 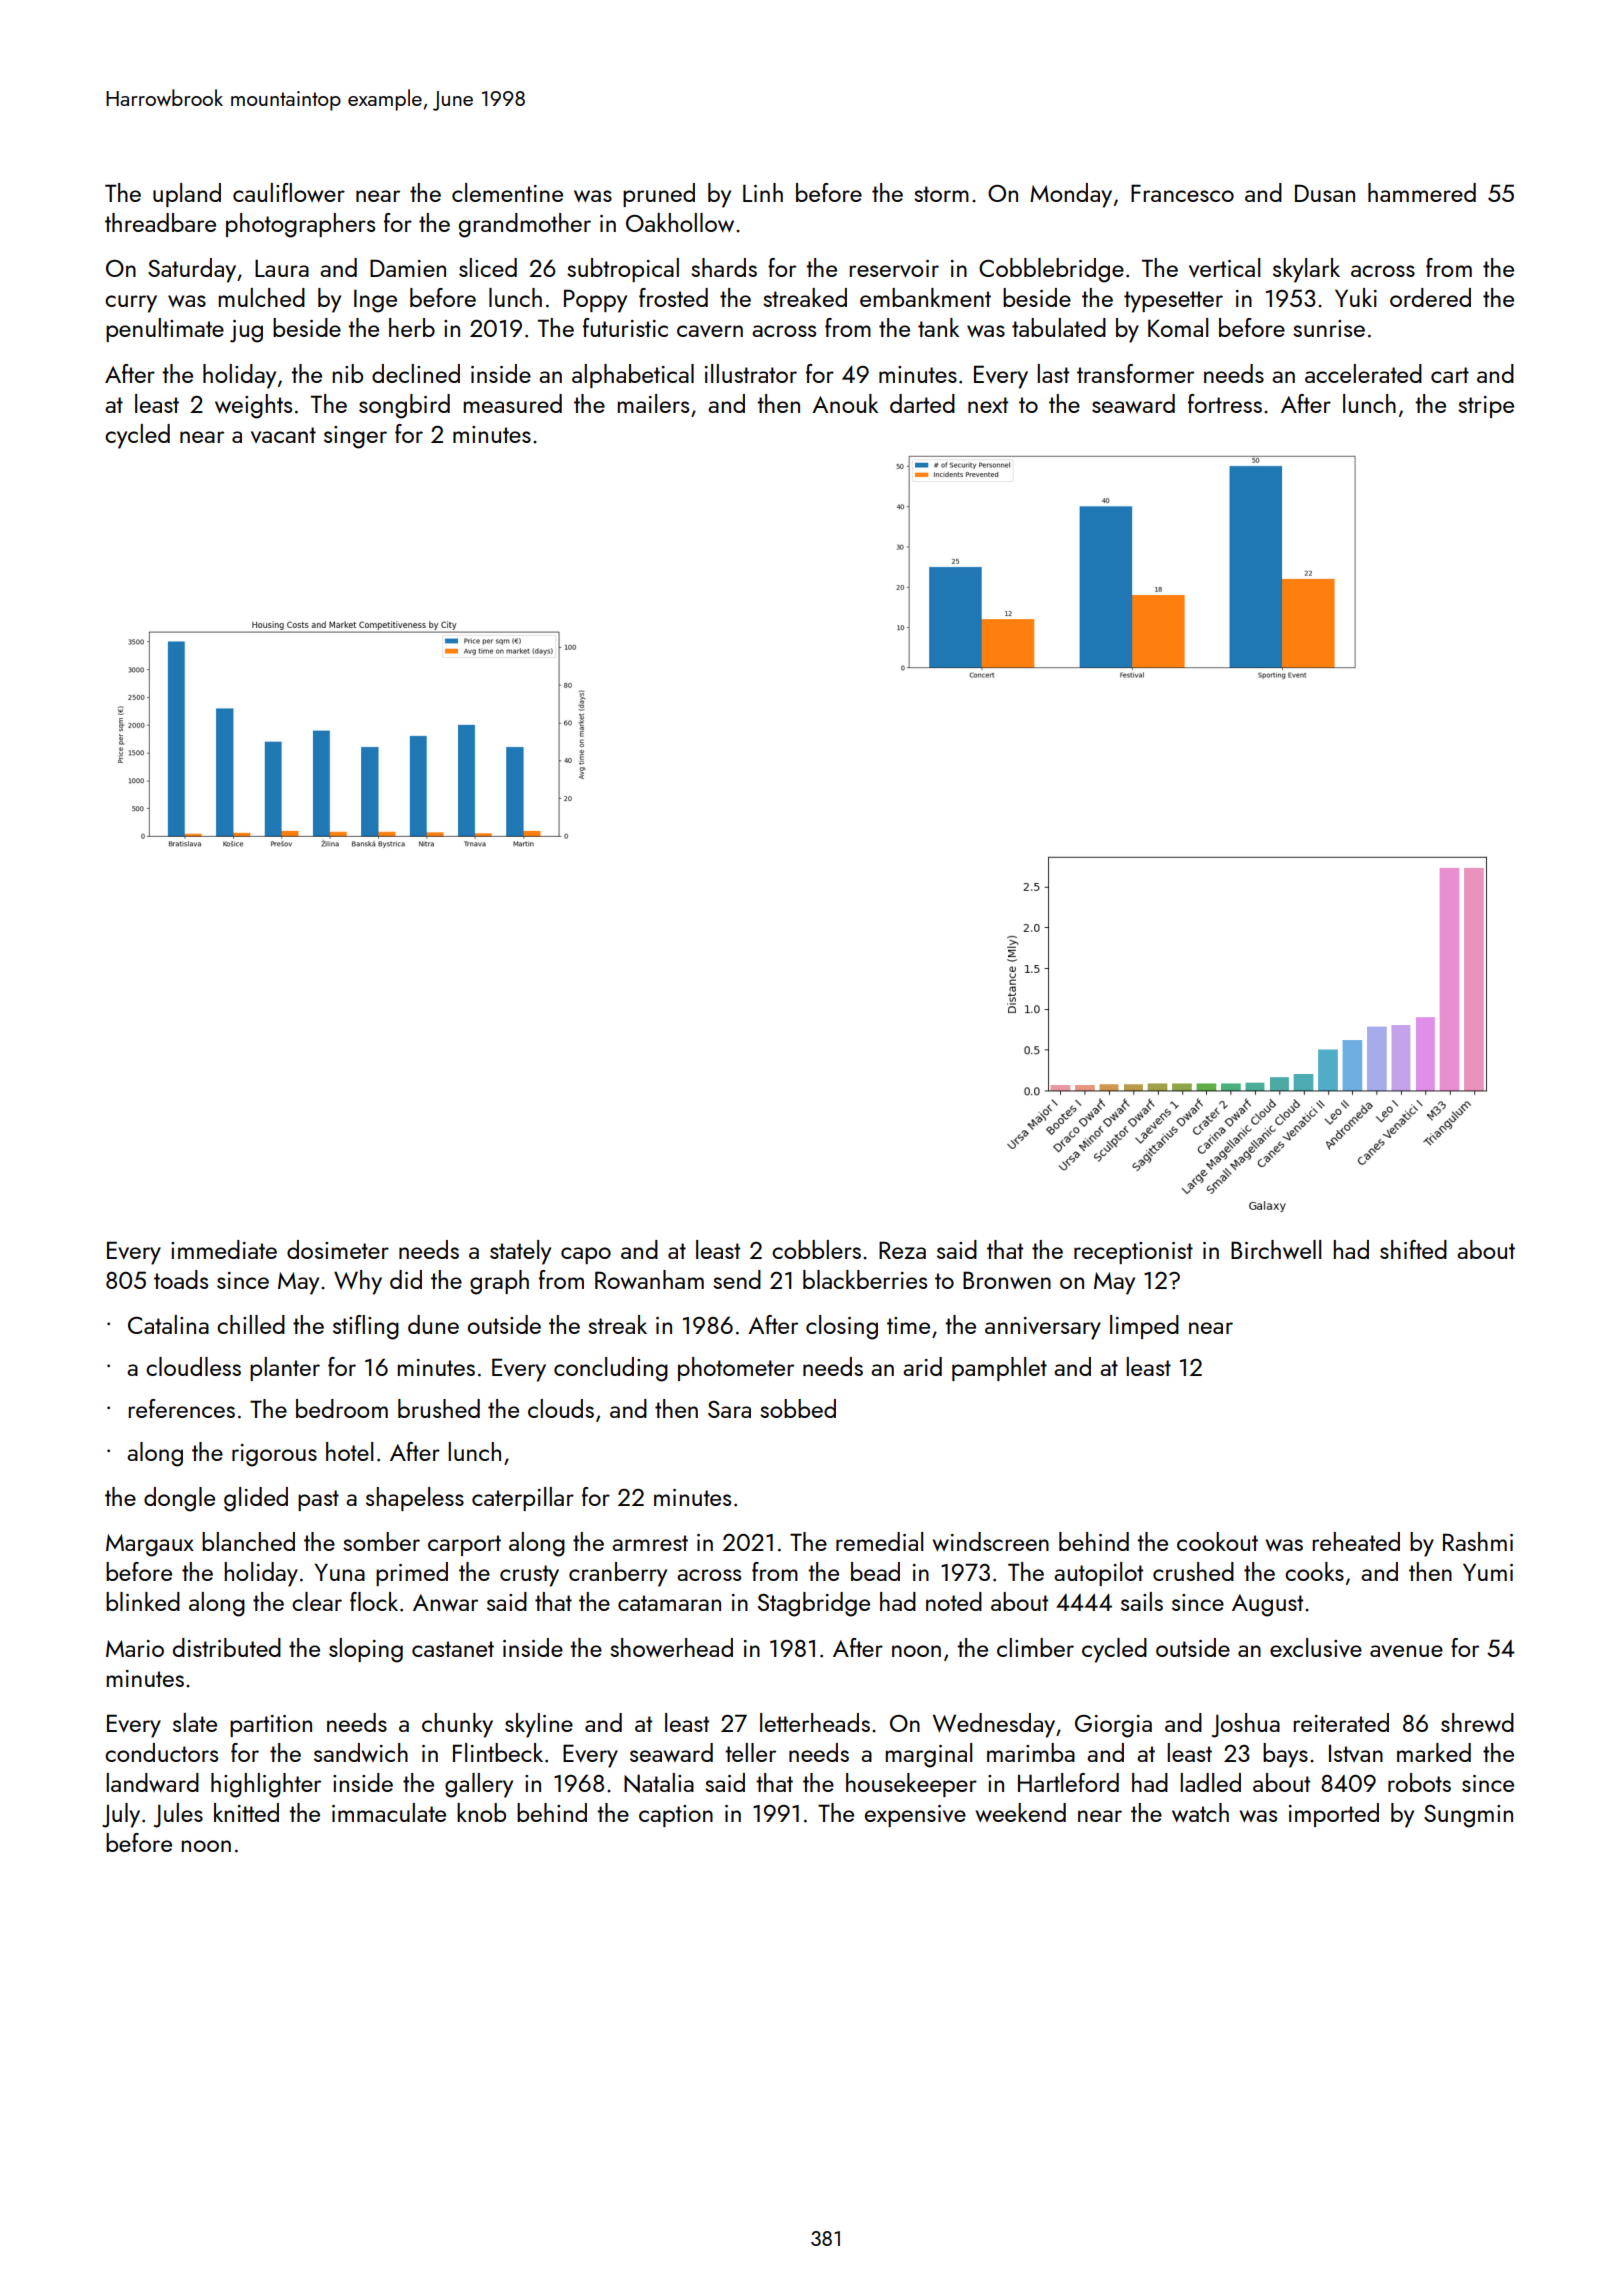 What do you see at coordinates (902, 1250) in the screenshot?
I see `Reza` at bounding box center [902, 1250].
